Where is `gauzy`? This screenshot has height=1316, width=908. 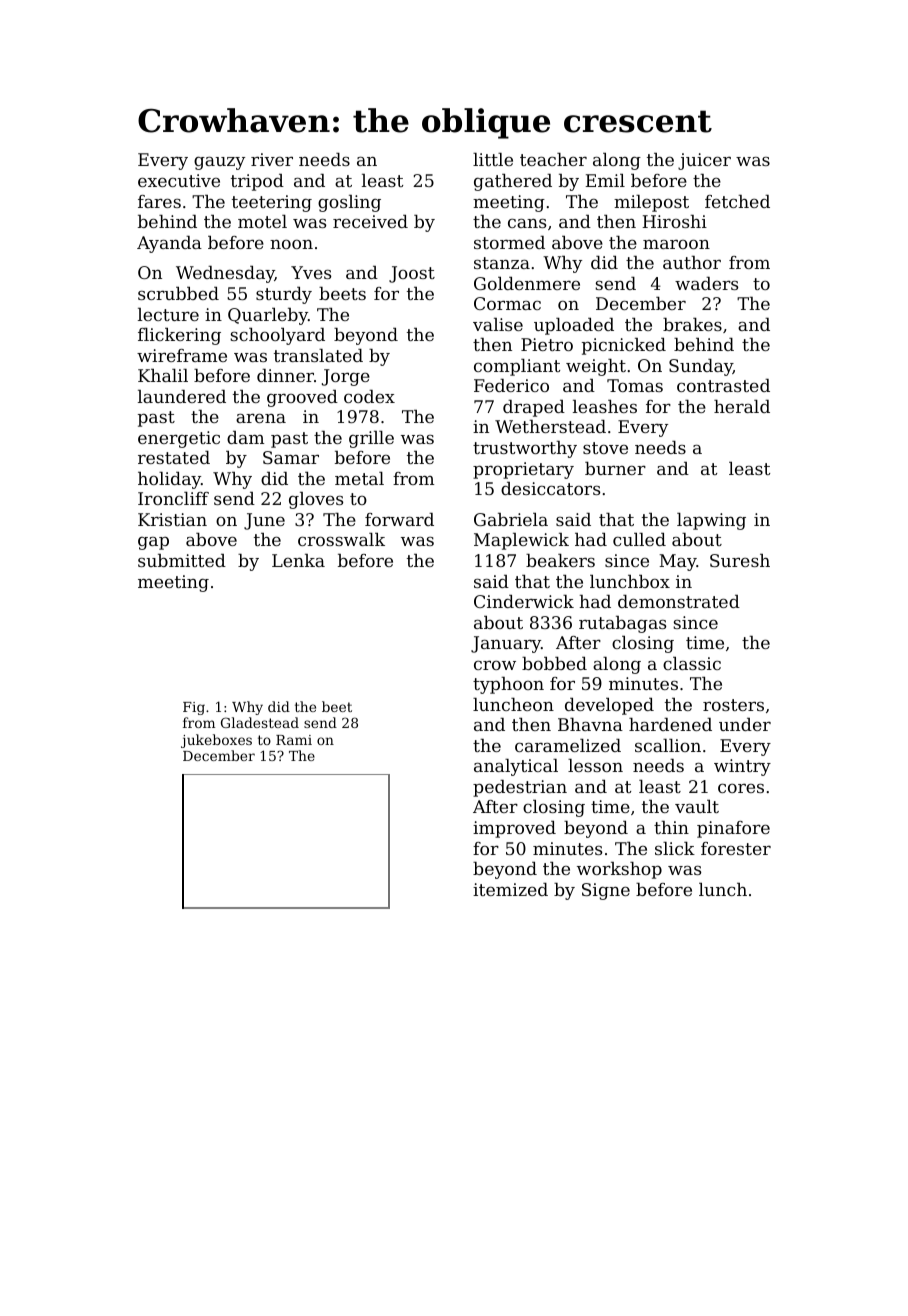 gauzy is located at coordinates (219, 163).
